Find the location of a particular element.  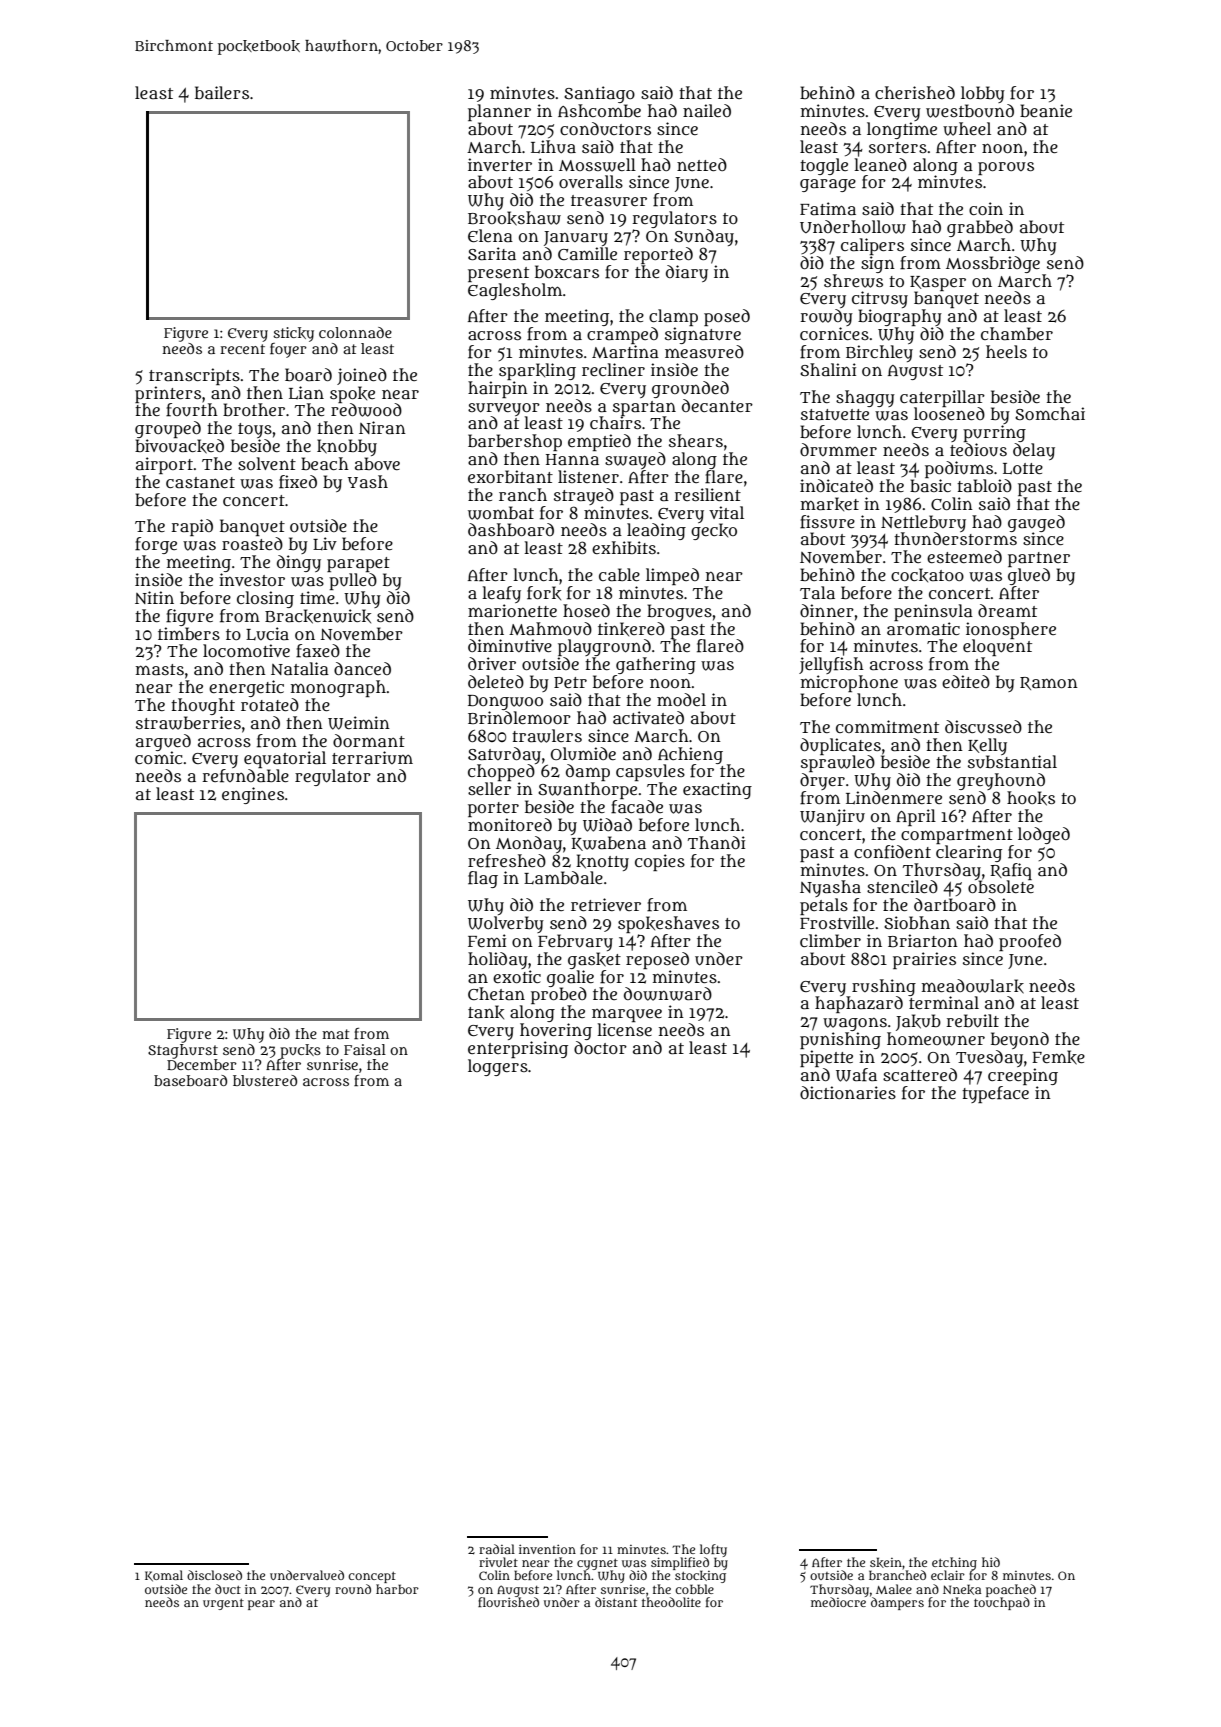

urgent is located at coordinates (223, 1604).
